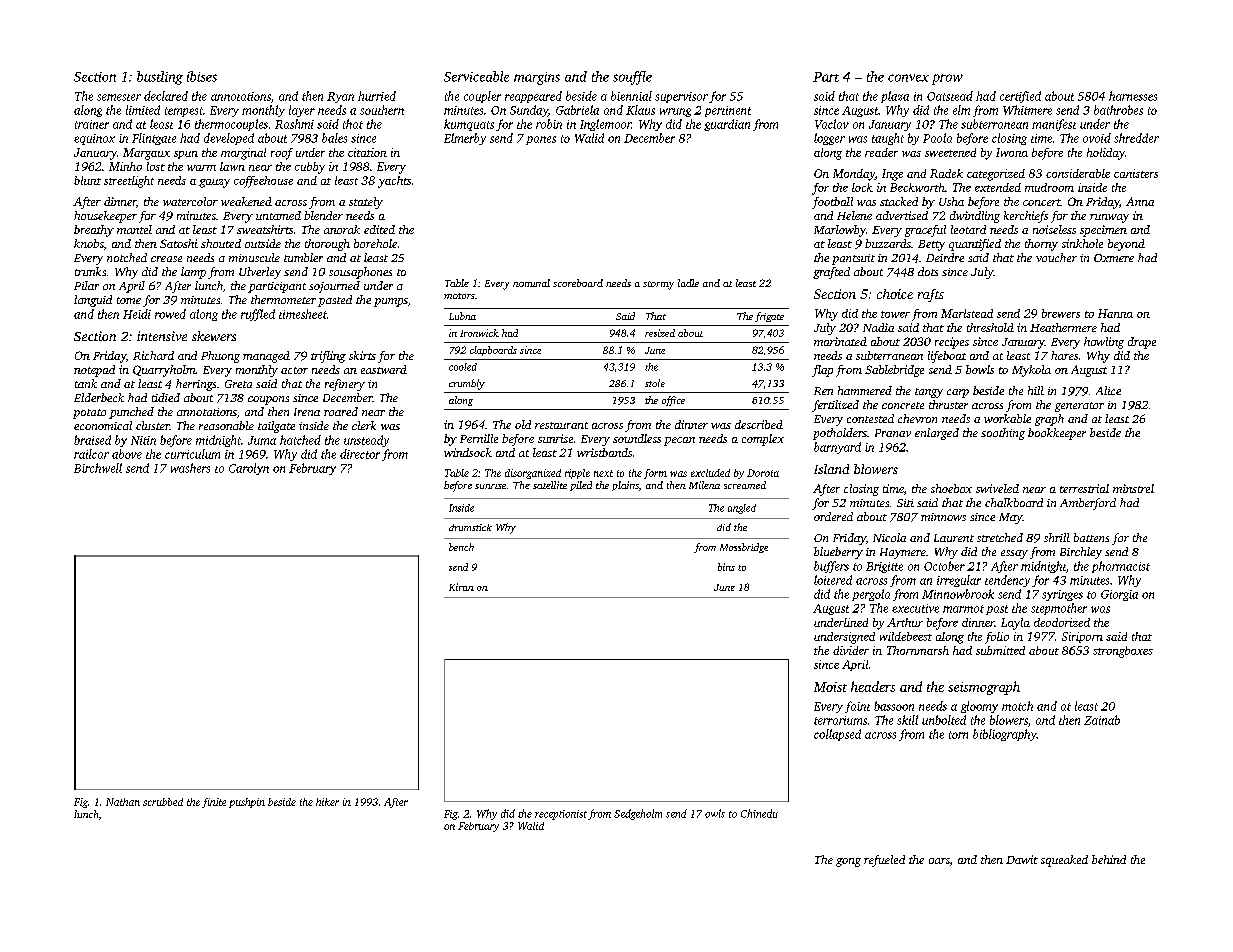 The width and height of the screenshot is (1233, 952). I want to click on scoreboard, so click(578, 283).
